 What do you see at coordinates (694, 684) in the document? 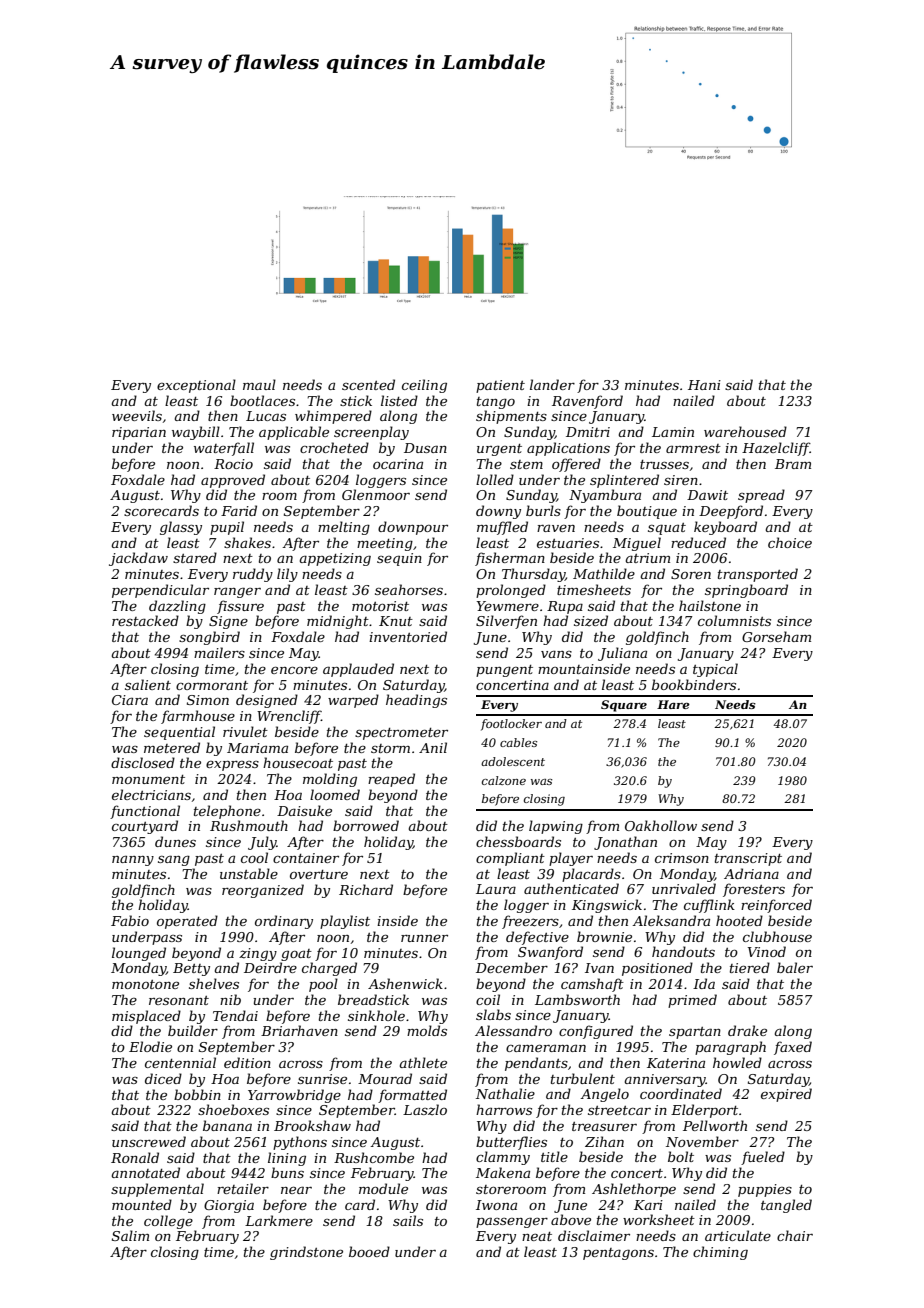
I see `bookbinders` at bounding box center [694, 684].
